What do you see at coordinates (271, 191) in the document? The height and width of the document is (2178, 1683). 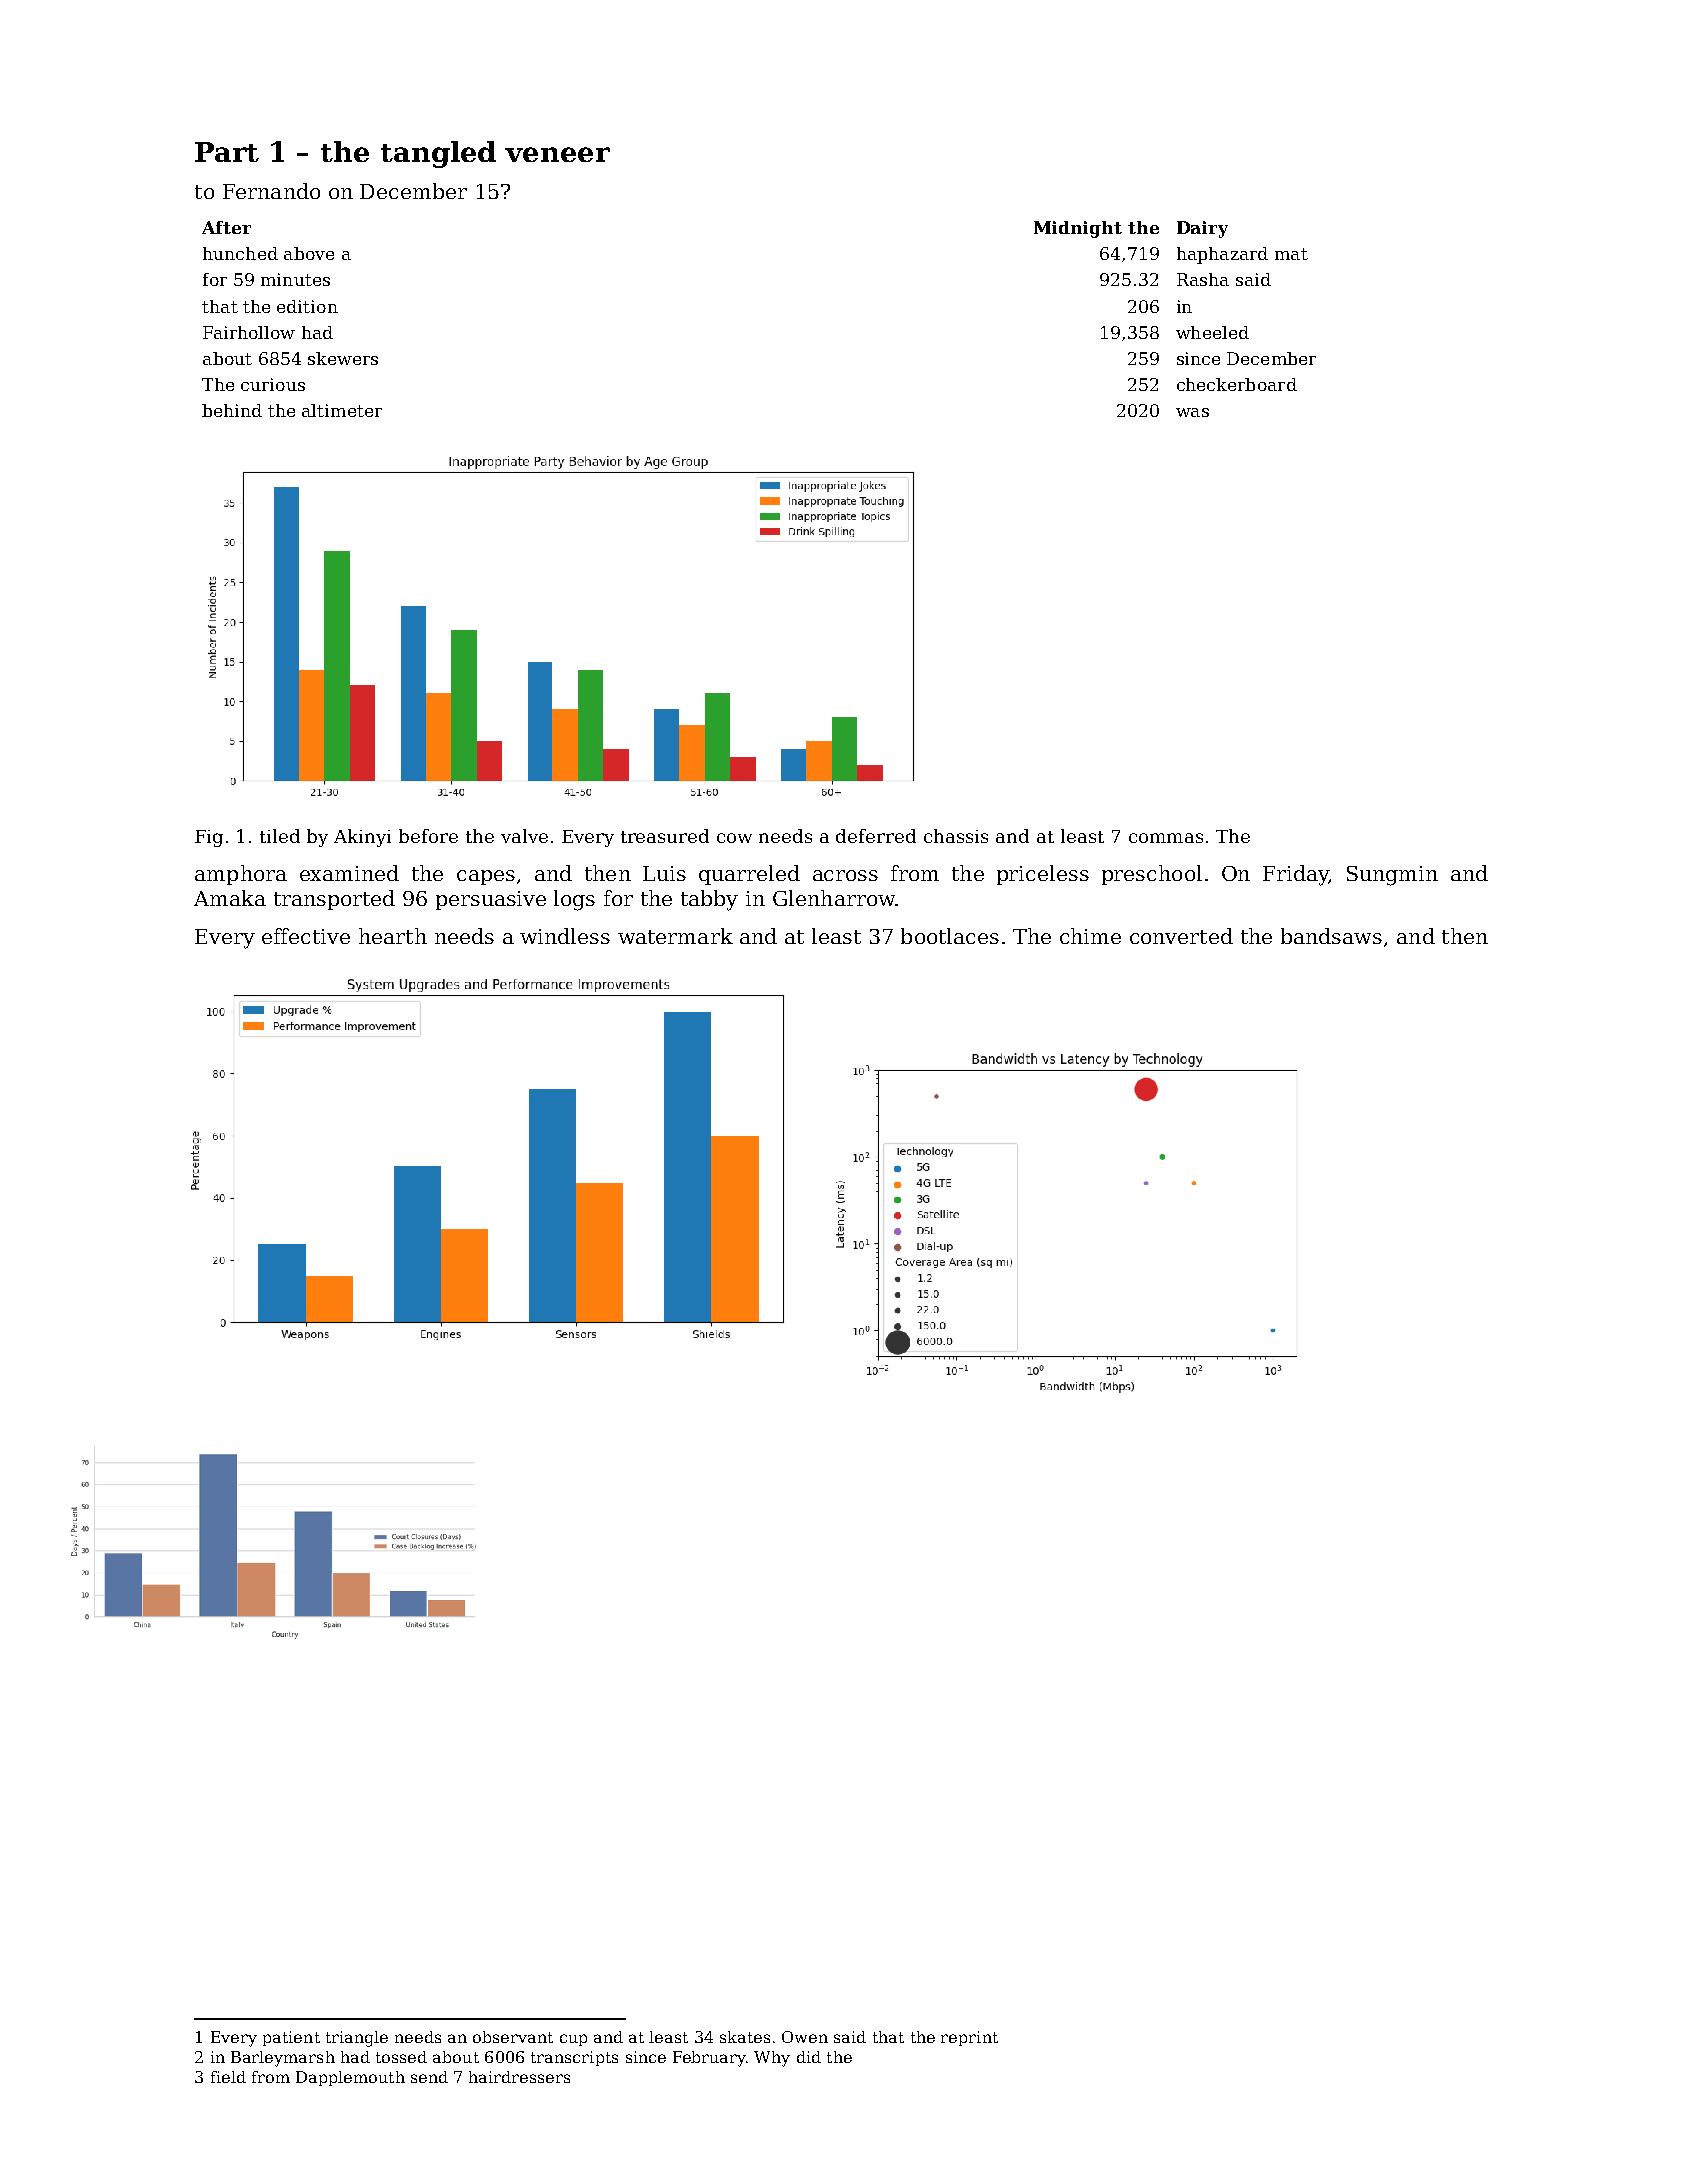 I see `Fernando` at bounding box center [271, 191].
